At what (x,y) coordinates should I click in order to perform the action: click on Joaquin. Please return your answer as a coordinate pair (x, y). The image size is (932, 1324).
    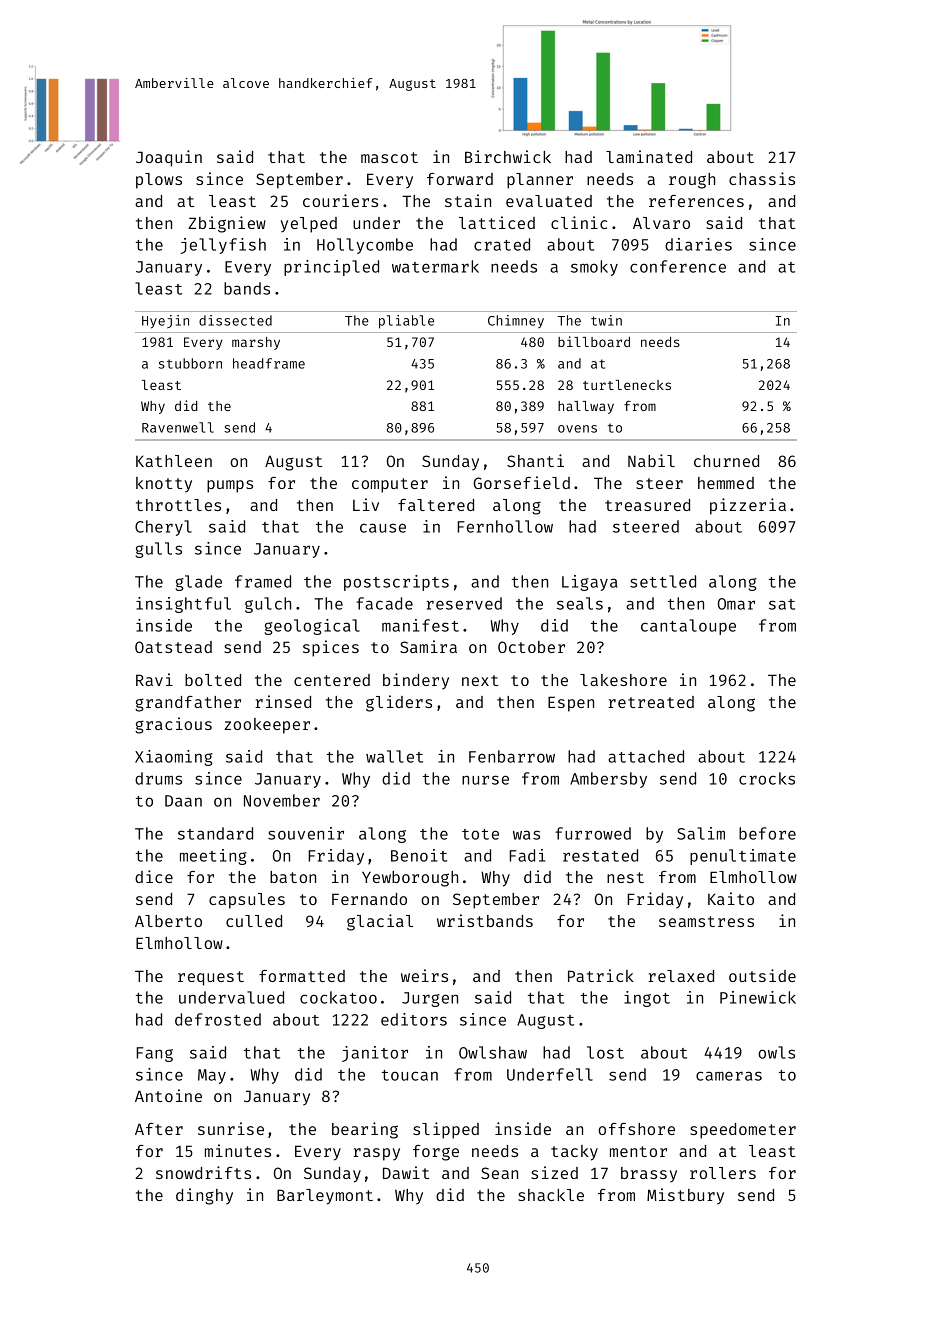
    Looking at the image, I should click on (169, 158).
